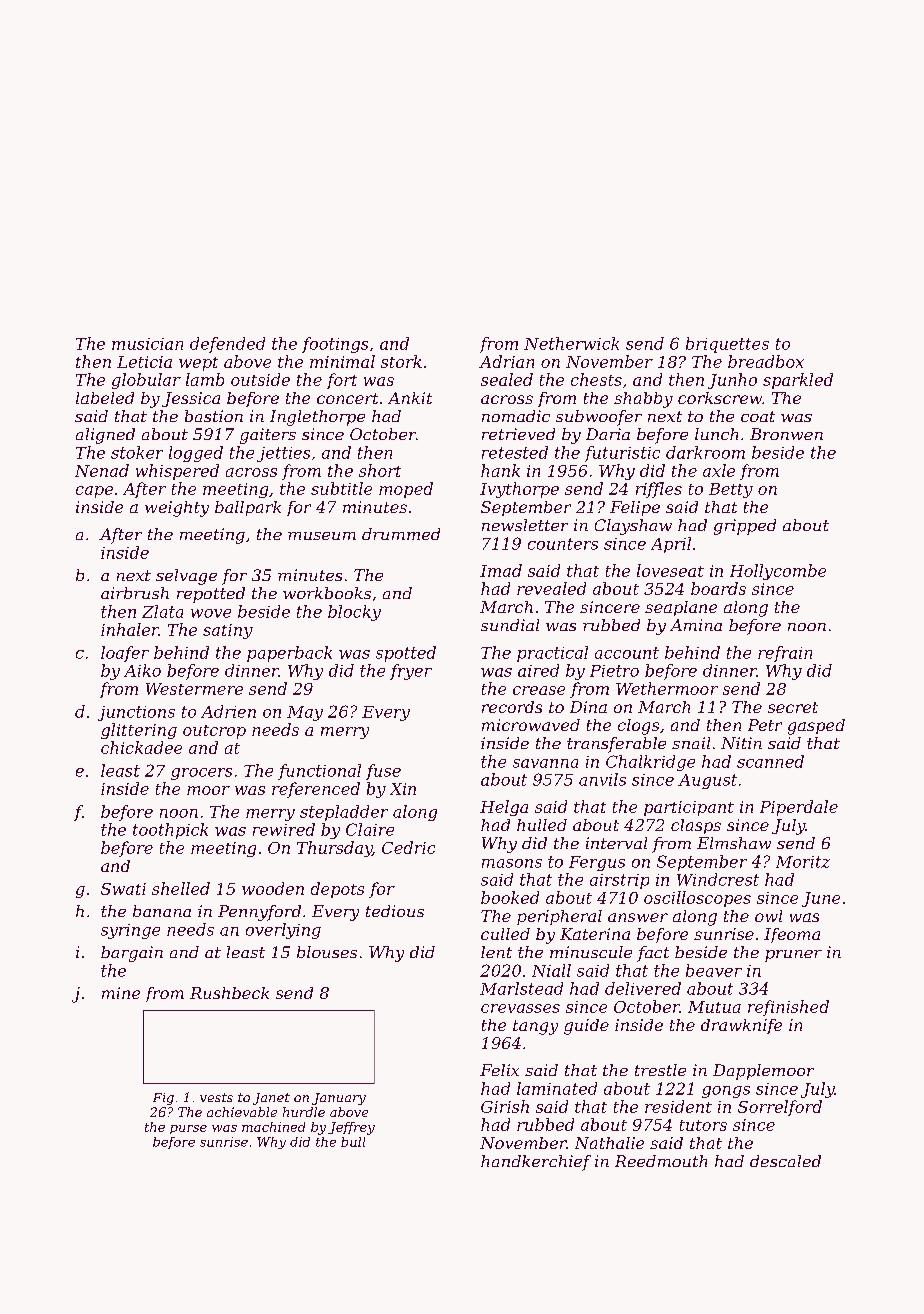 The width and height of the document is (924, 1314). Describe the element at coordinates (337, 890) in the document. I see `depots` at that location.
